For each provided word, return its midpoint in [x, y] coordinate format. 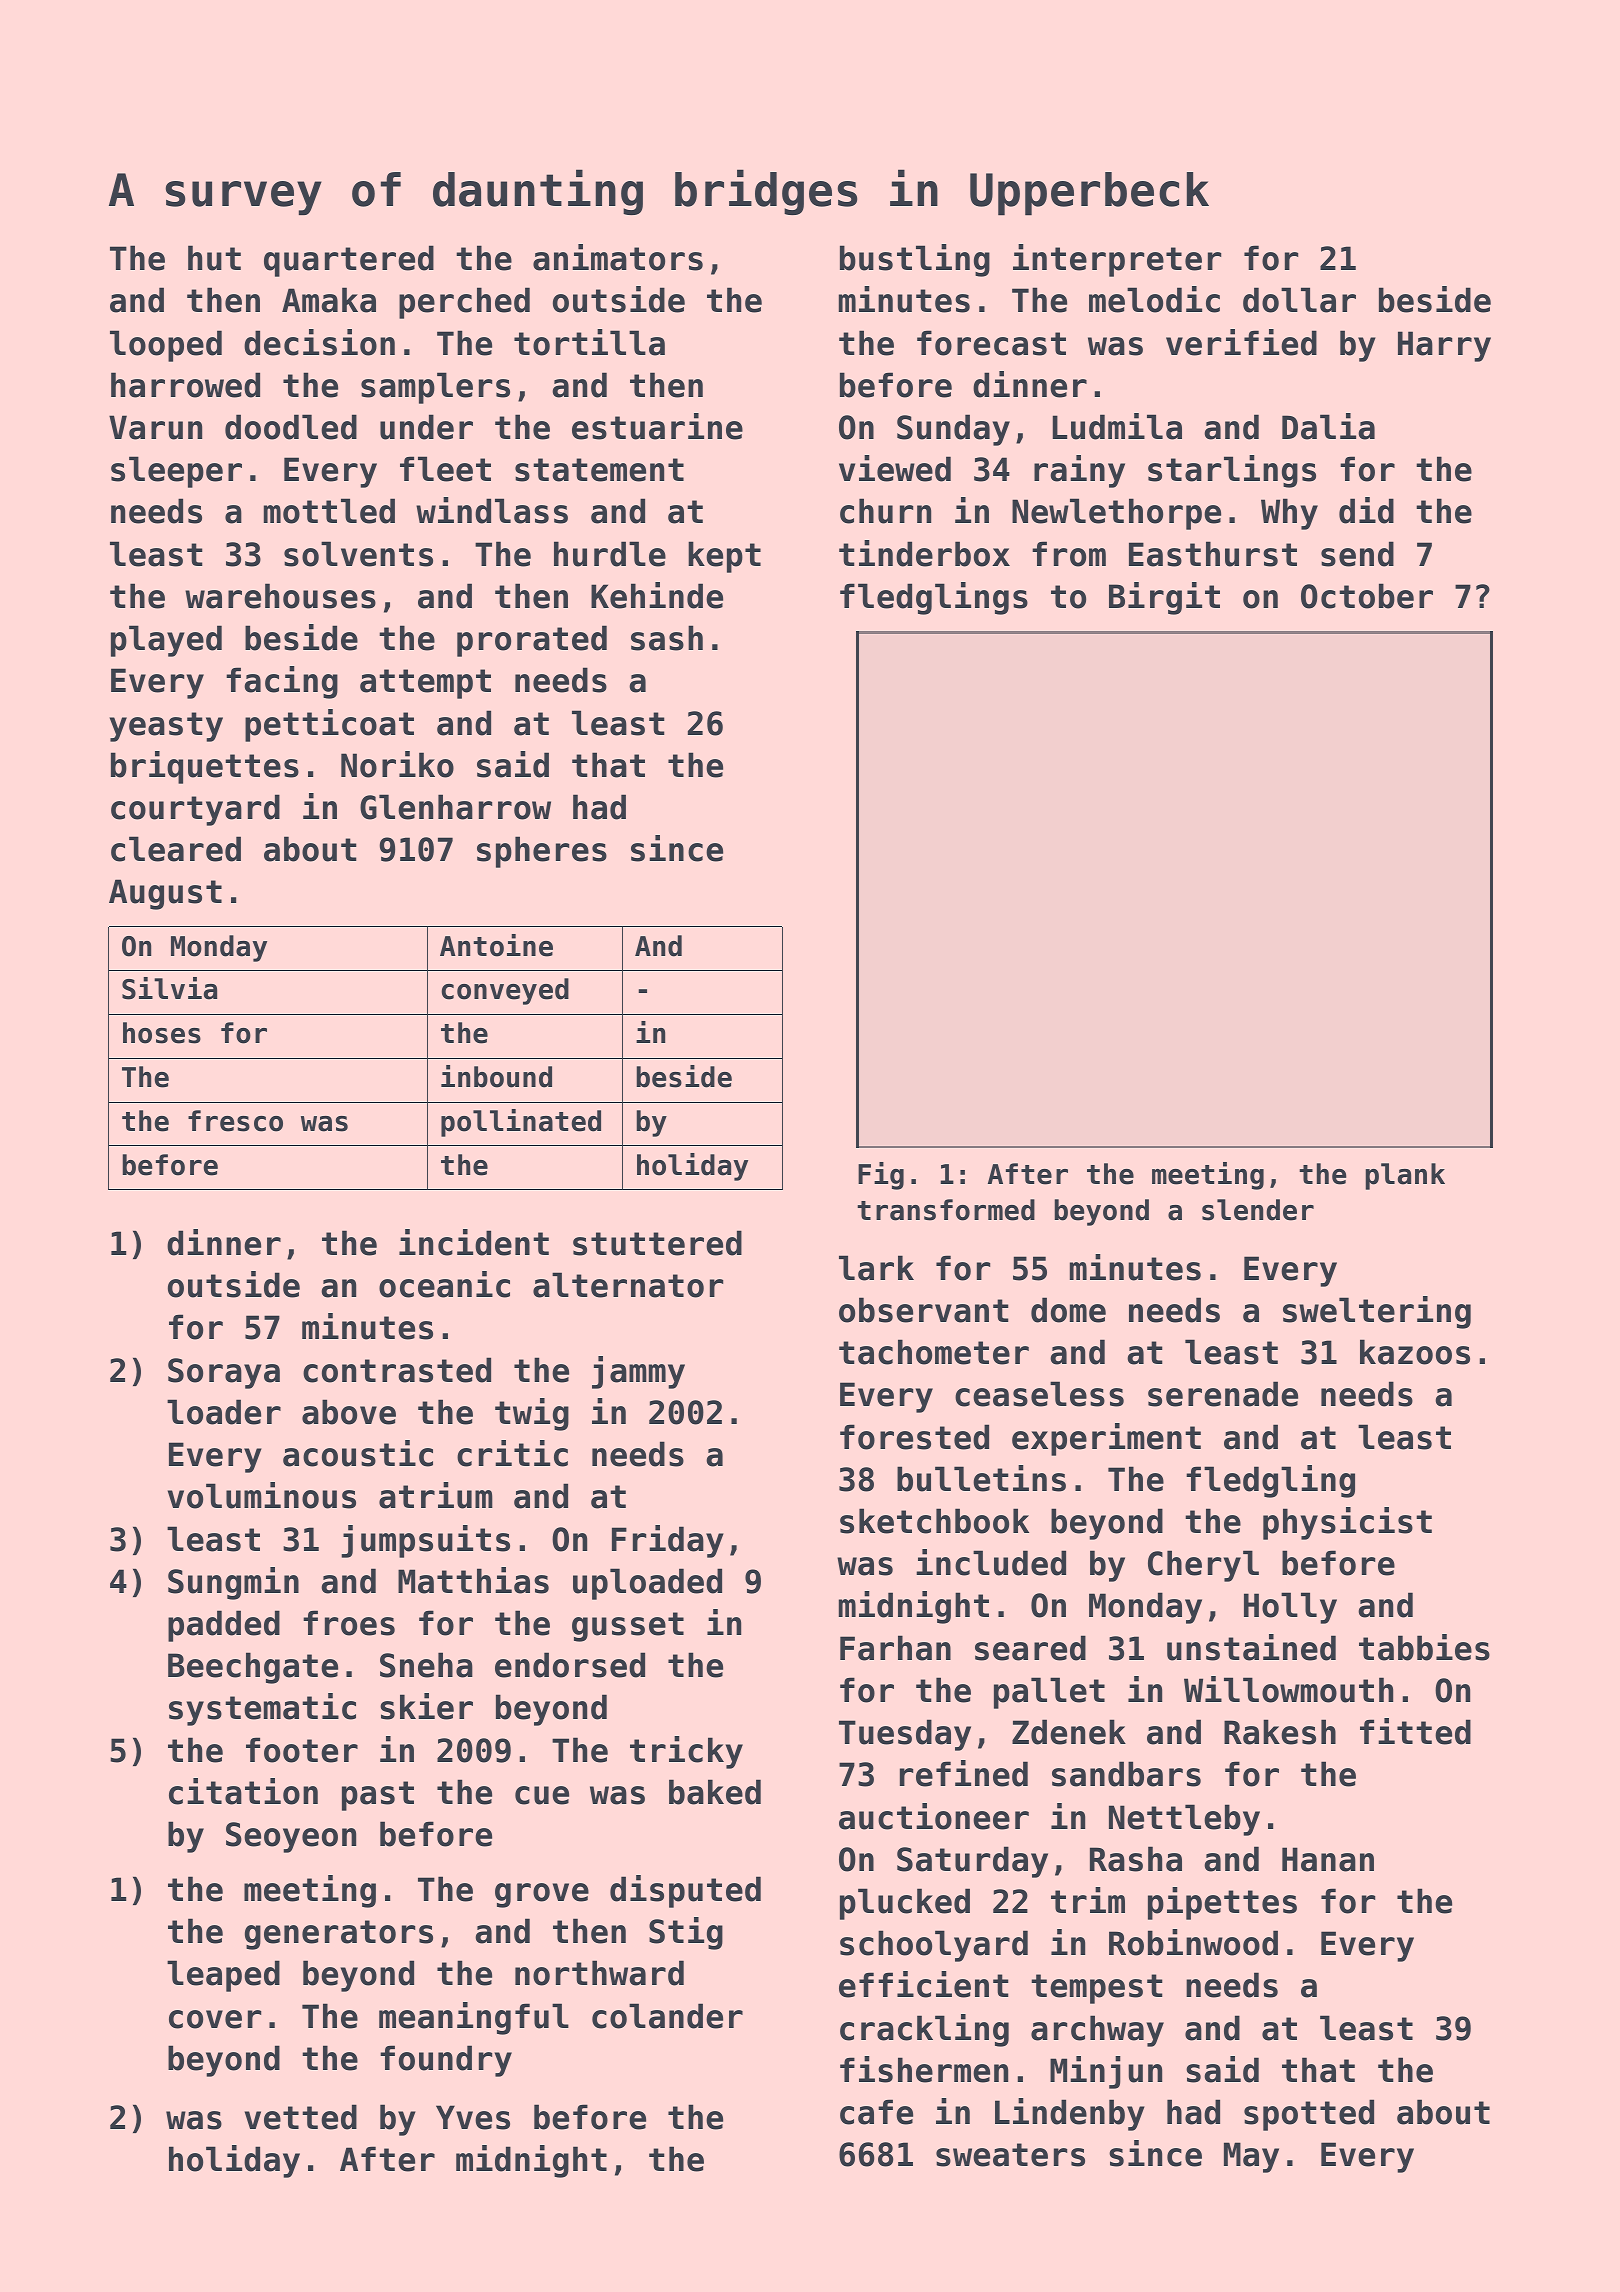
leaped [223, 1976]
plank [1405, 1176]
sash [667, 638]
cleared [176, 849]
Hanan [1328, 1859]
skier [426, 1706]
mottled [329, 511]
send [1357, 554]
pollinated [521, 1123]
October [1367, 596]
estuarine [657, 426]
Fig [881, 1176]
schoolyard [934, 1946]
